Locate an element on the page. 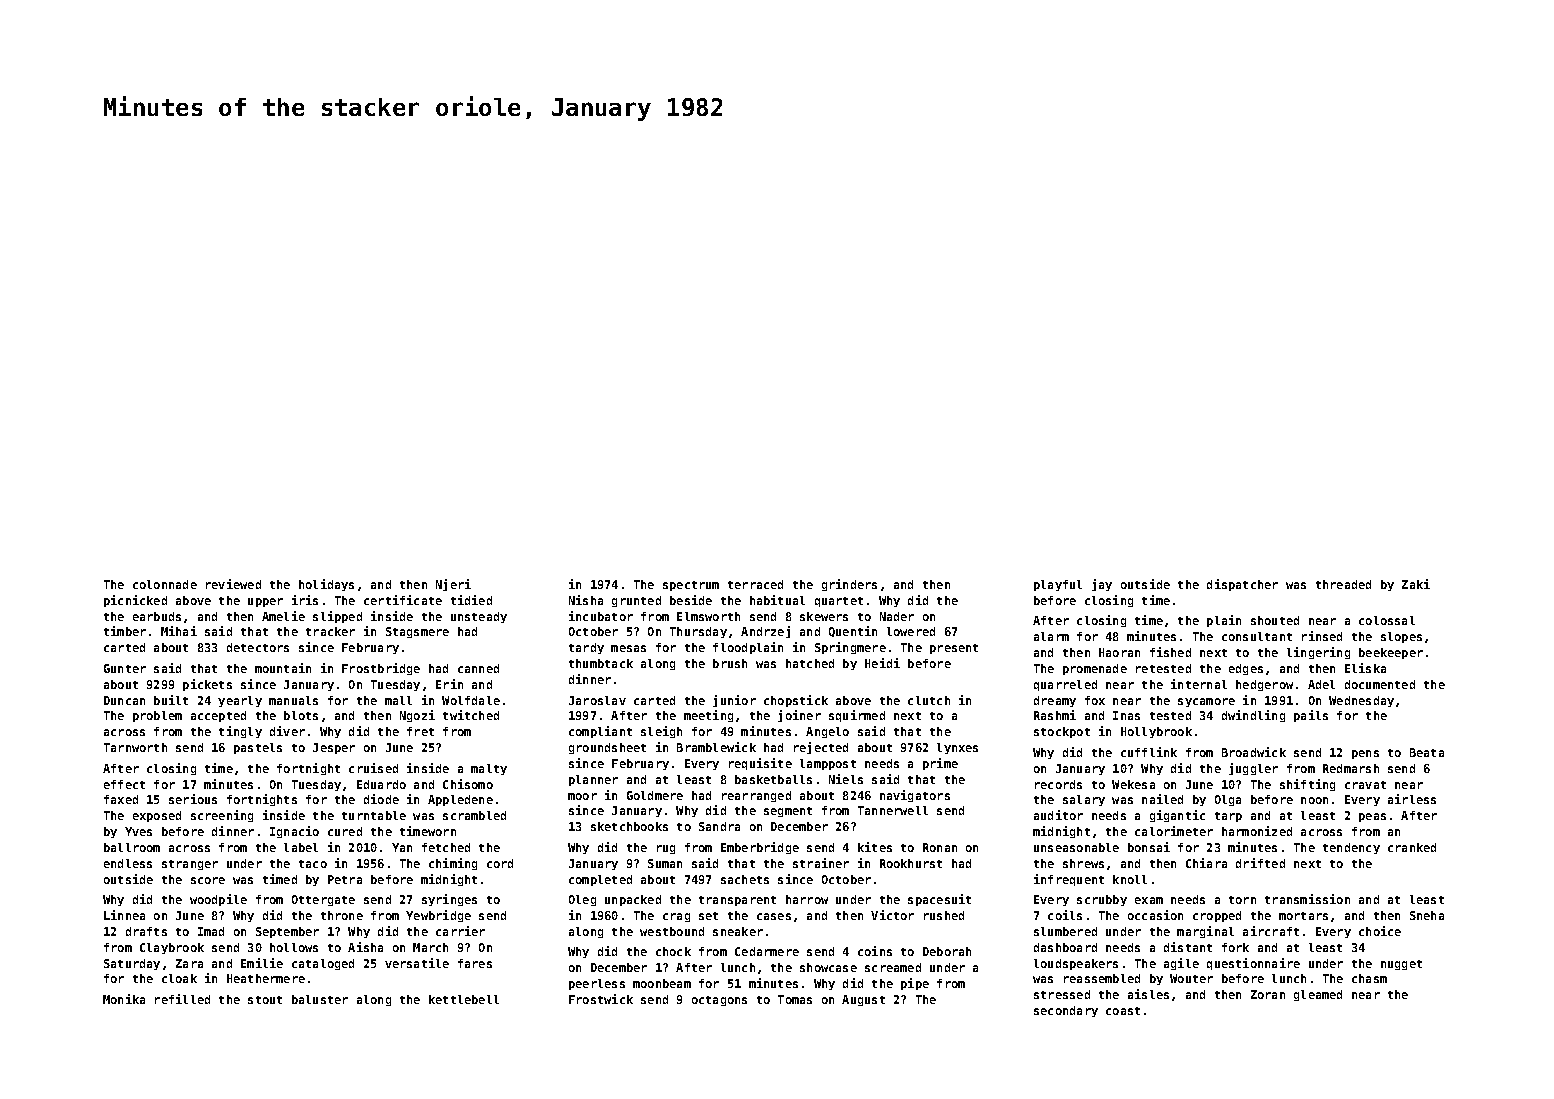 This page has height=1099, width=1554. squirmed is located at coordinates (857, 716).
